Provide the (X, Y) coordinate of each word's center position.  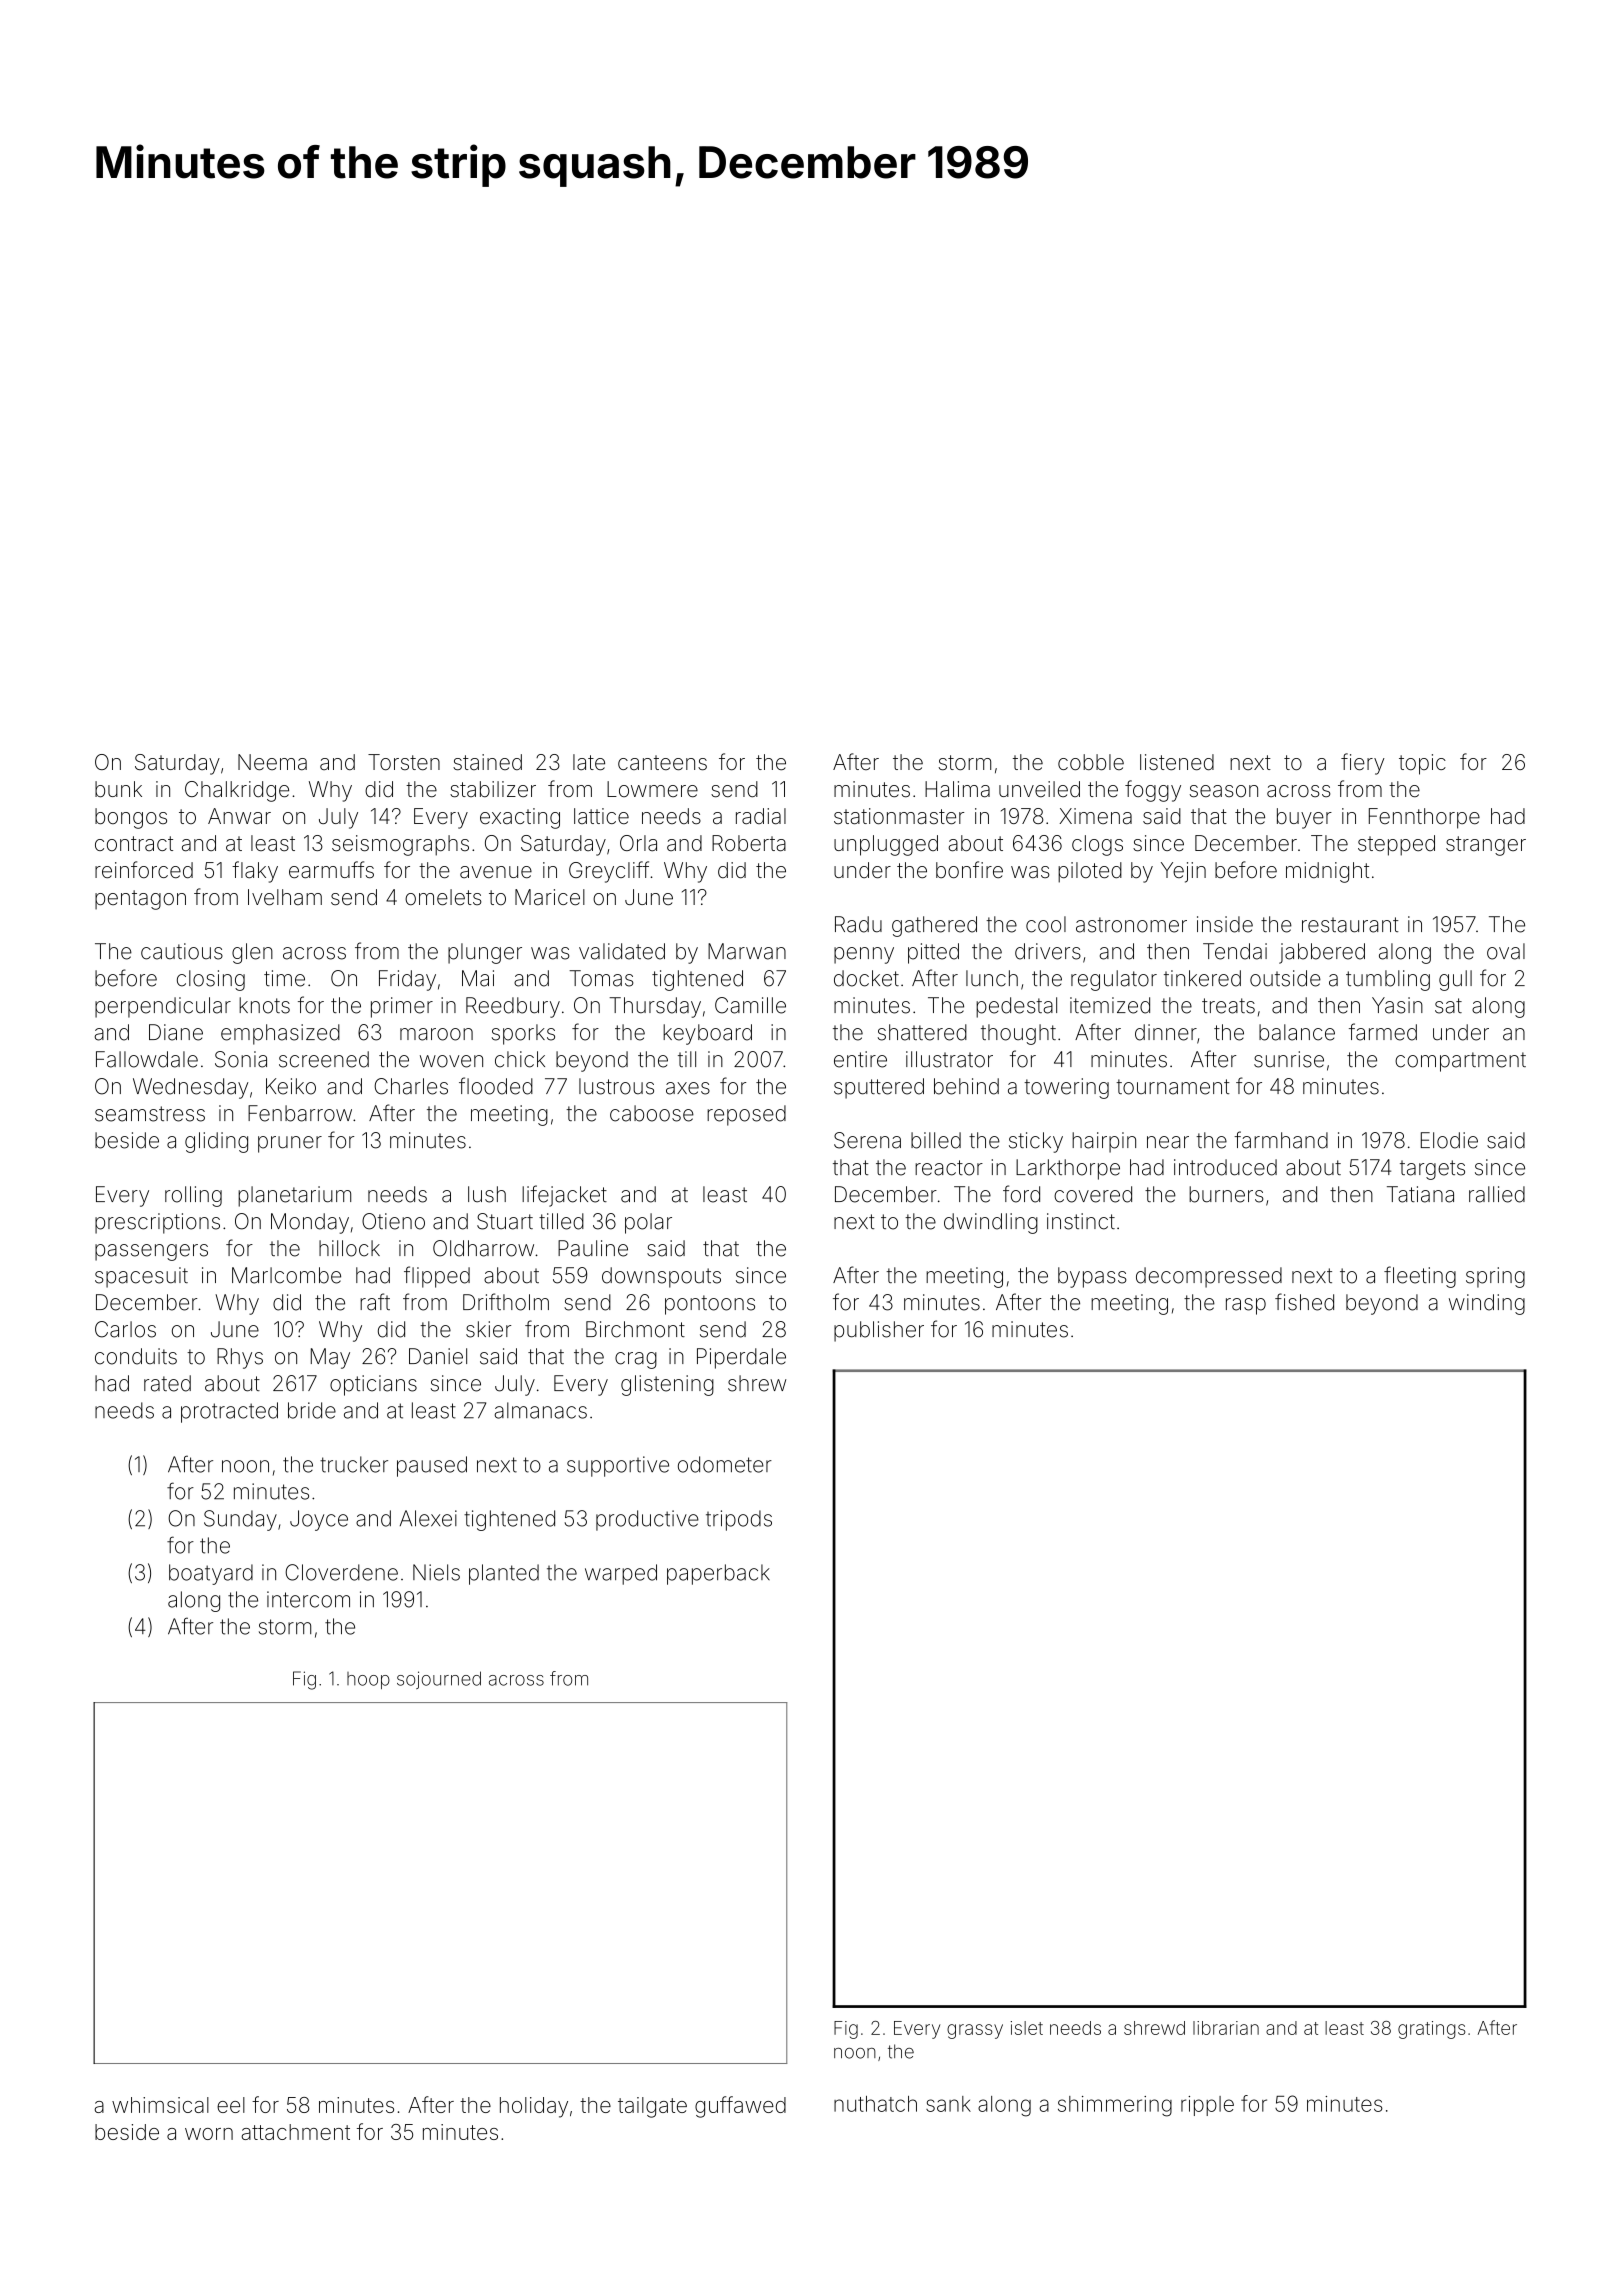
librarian (1226, 2028)
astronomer (1131, 925)
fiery (1363, 764)
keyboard (707, 1034)
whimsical (160, 2105)
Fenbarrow (300, 1113)
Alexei (428, 1518)
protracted (229, 1412)
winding (1487, 1304)
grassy (975, 2031)
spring (1495, 1277)
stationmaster (899, 816)
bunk (118, 789)
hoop (368, 1680)
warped (621, 1574)
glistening (667, 1385)
